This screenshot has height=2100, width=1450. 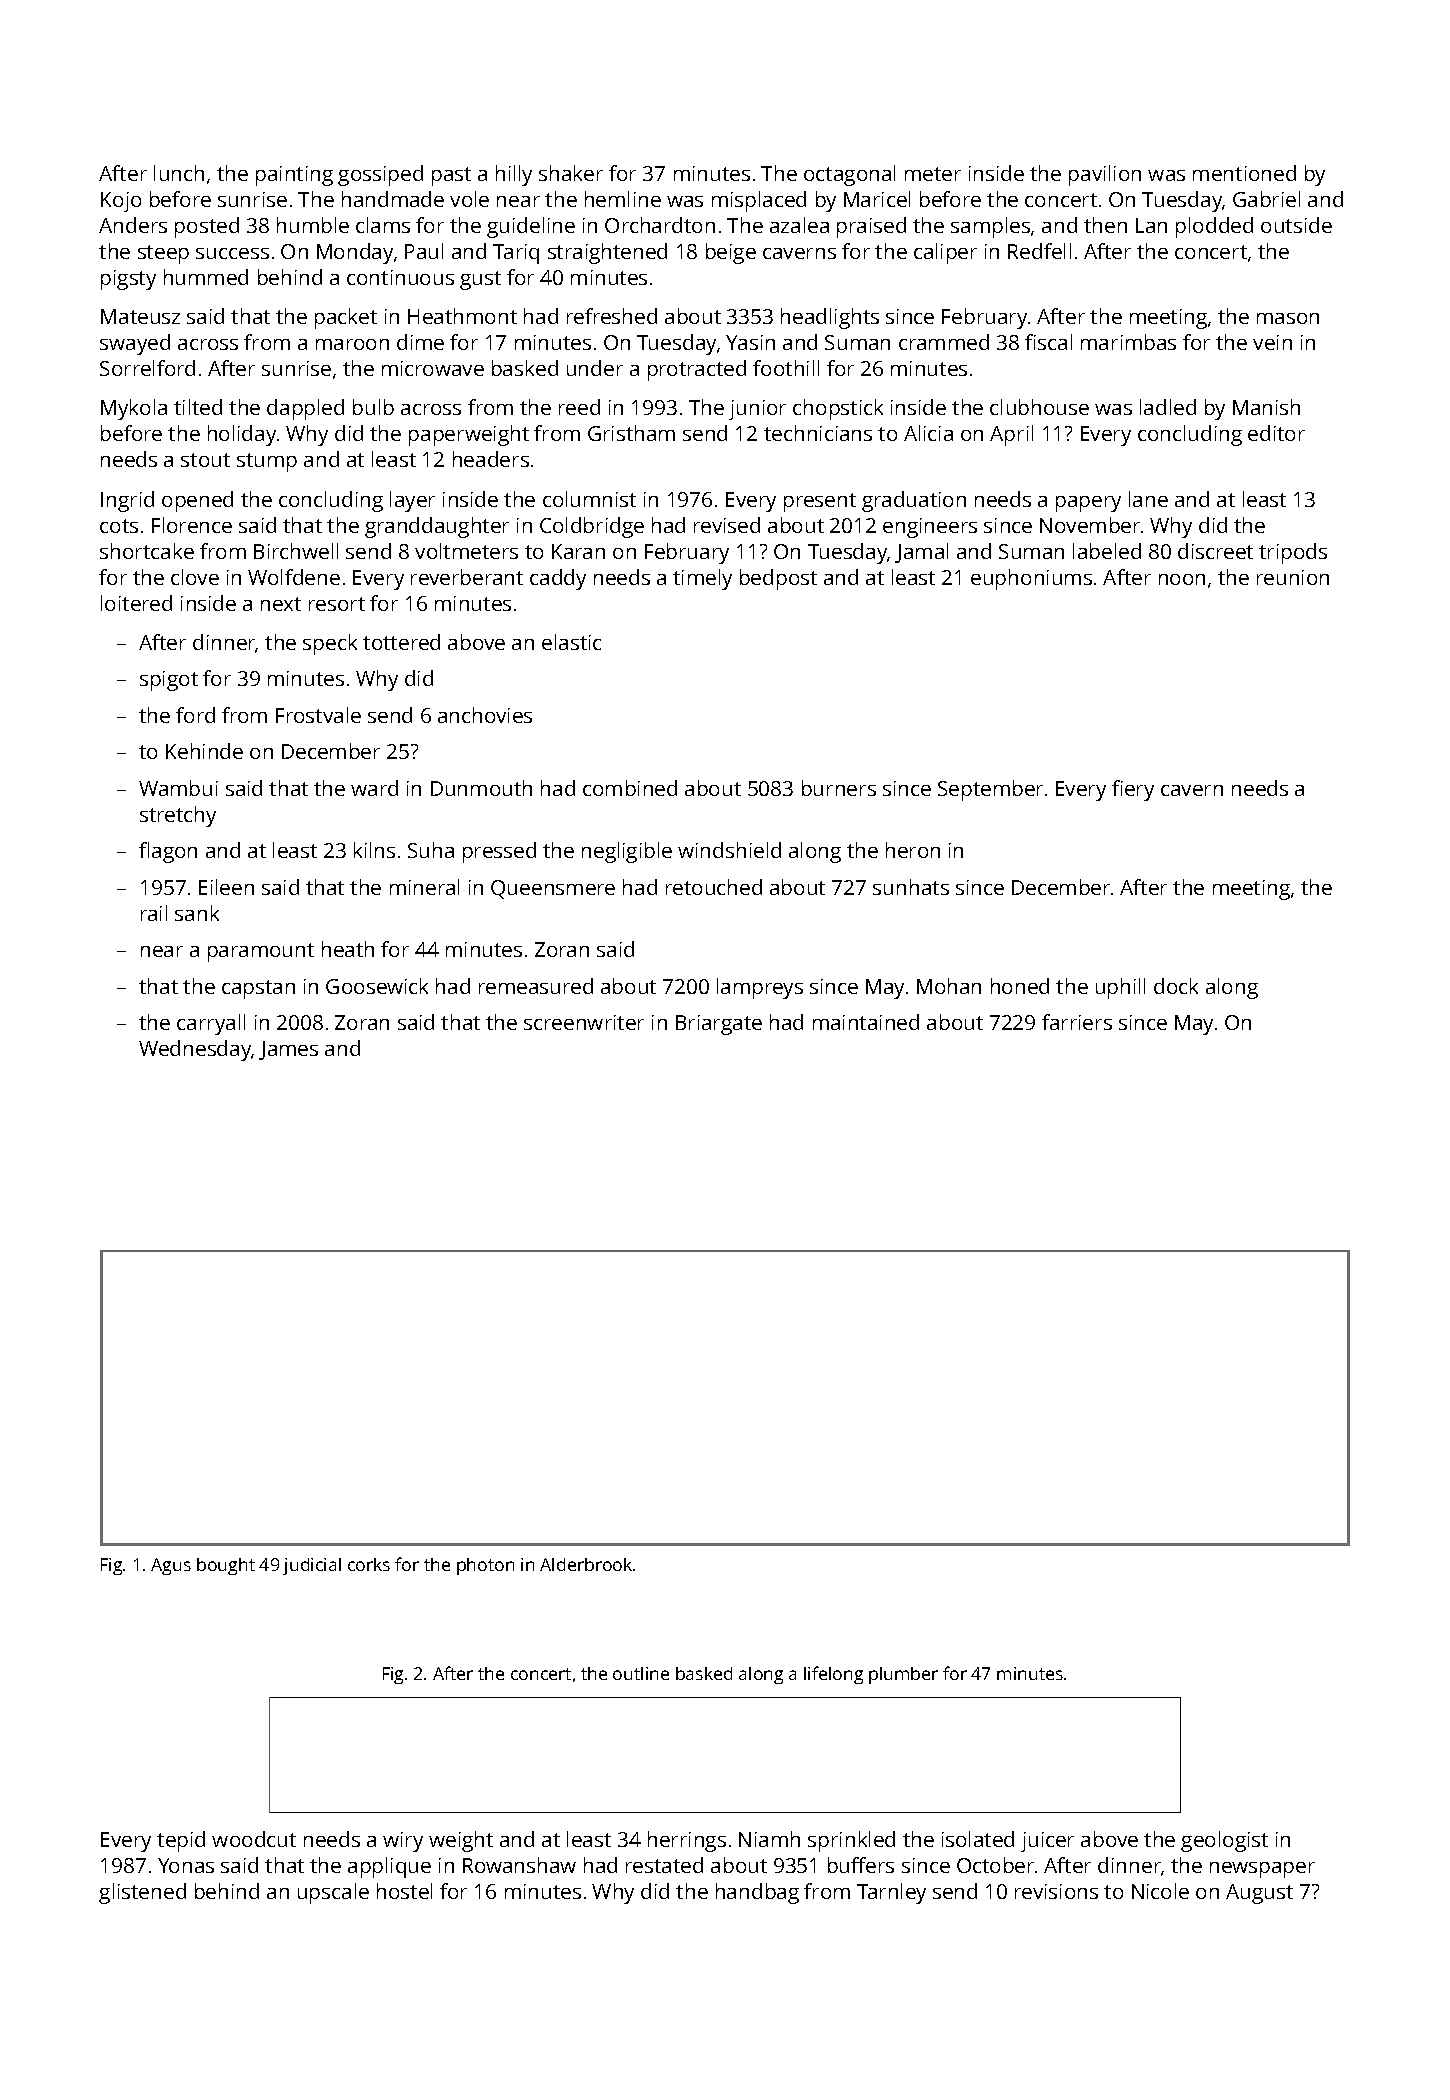 What do you see at coordinates (1128, 342) in the screenshot?
I see `marimbas` at bounding box center [1128, 342].
